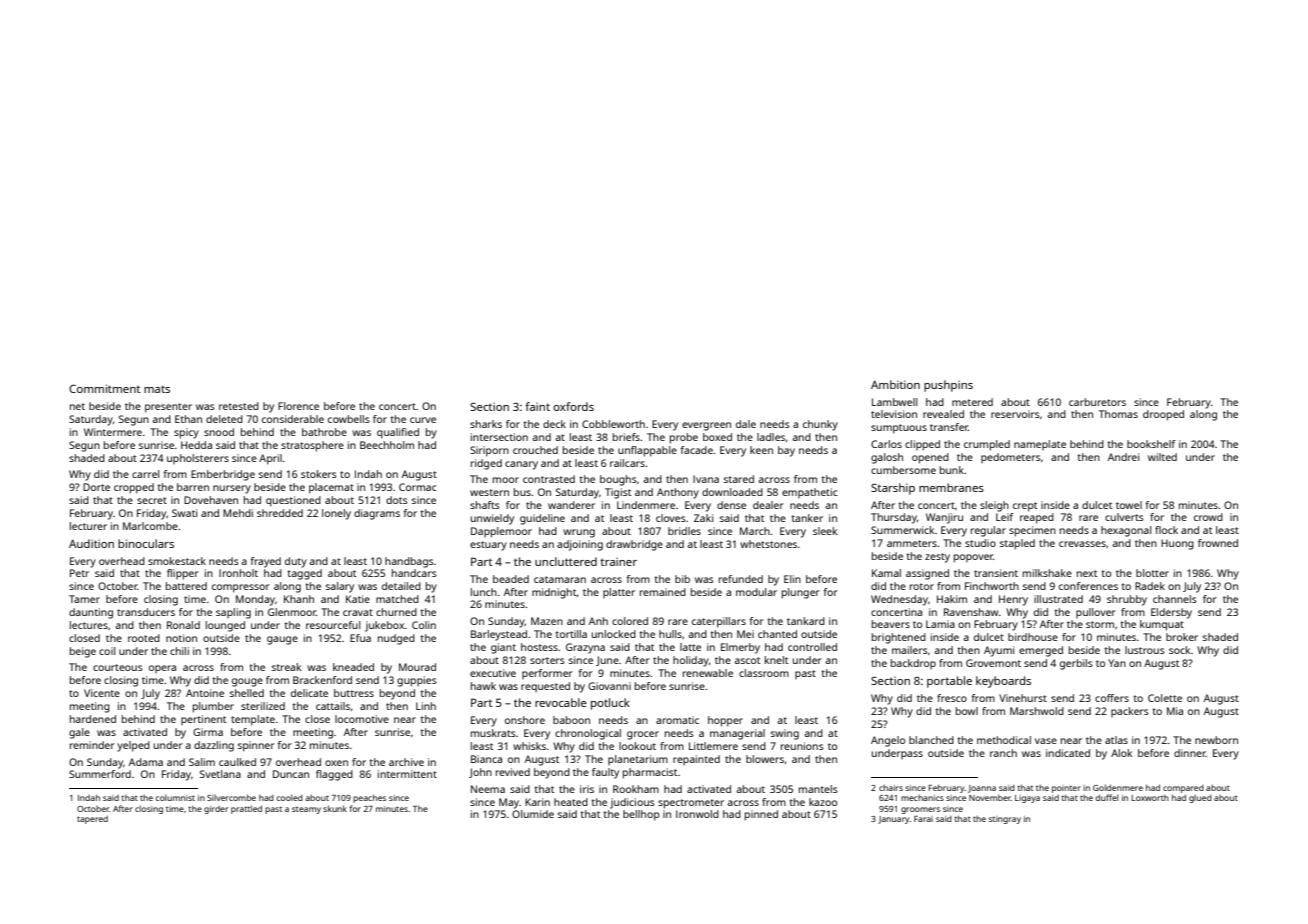 The image size is (1308, 924). Describe the element at coordinates (253, 720) in the document. I see `template` at that location.
